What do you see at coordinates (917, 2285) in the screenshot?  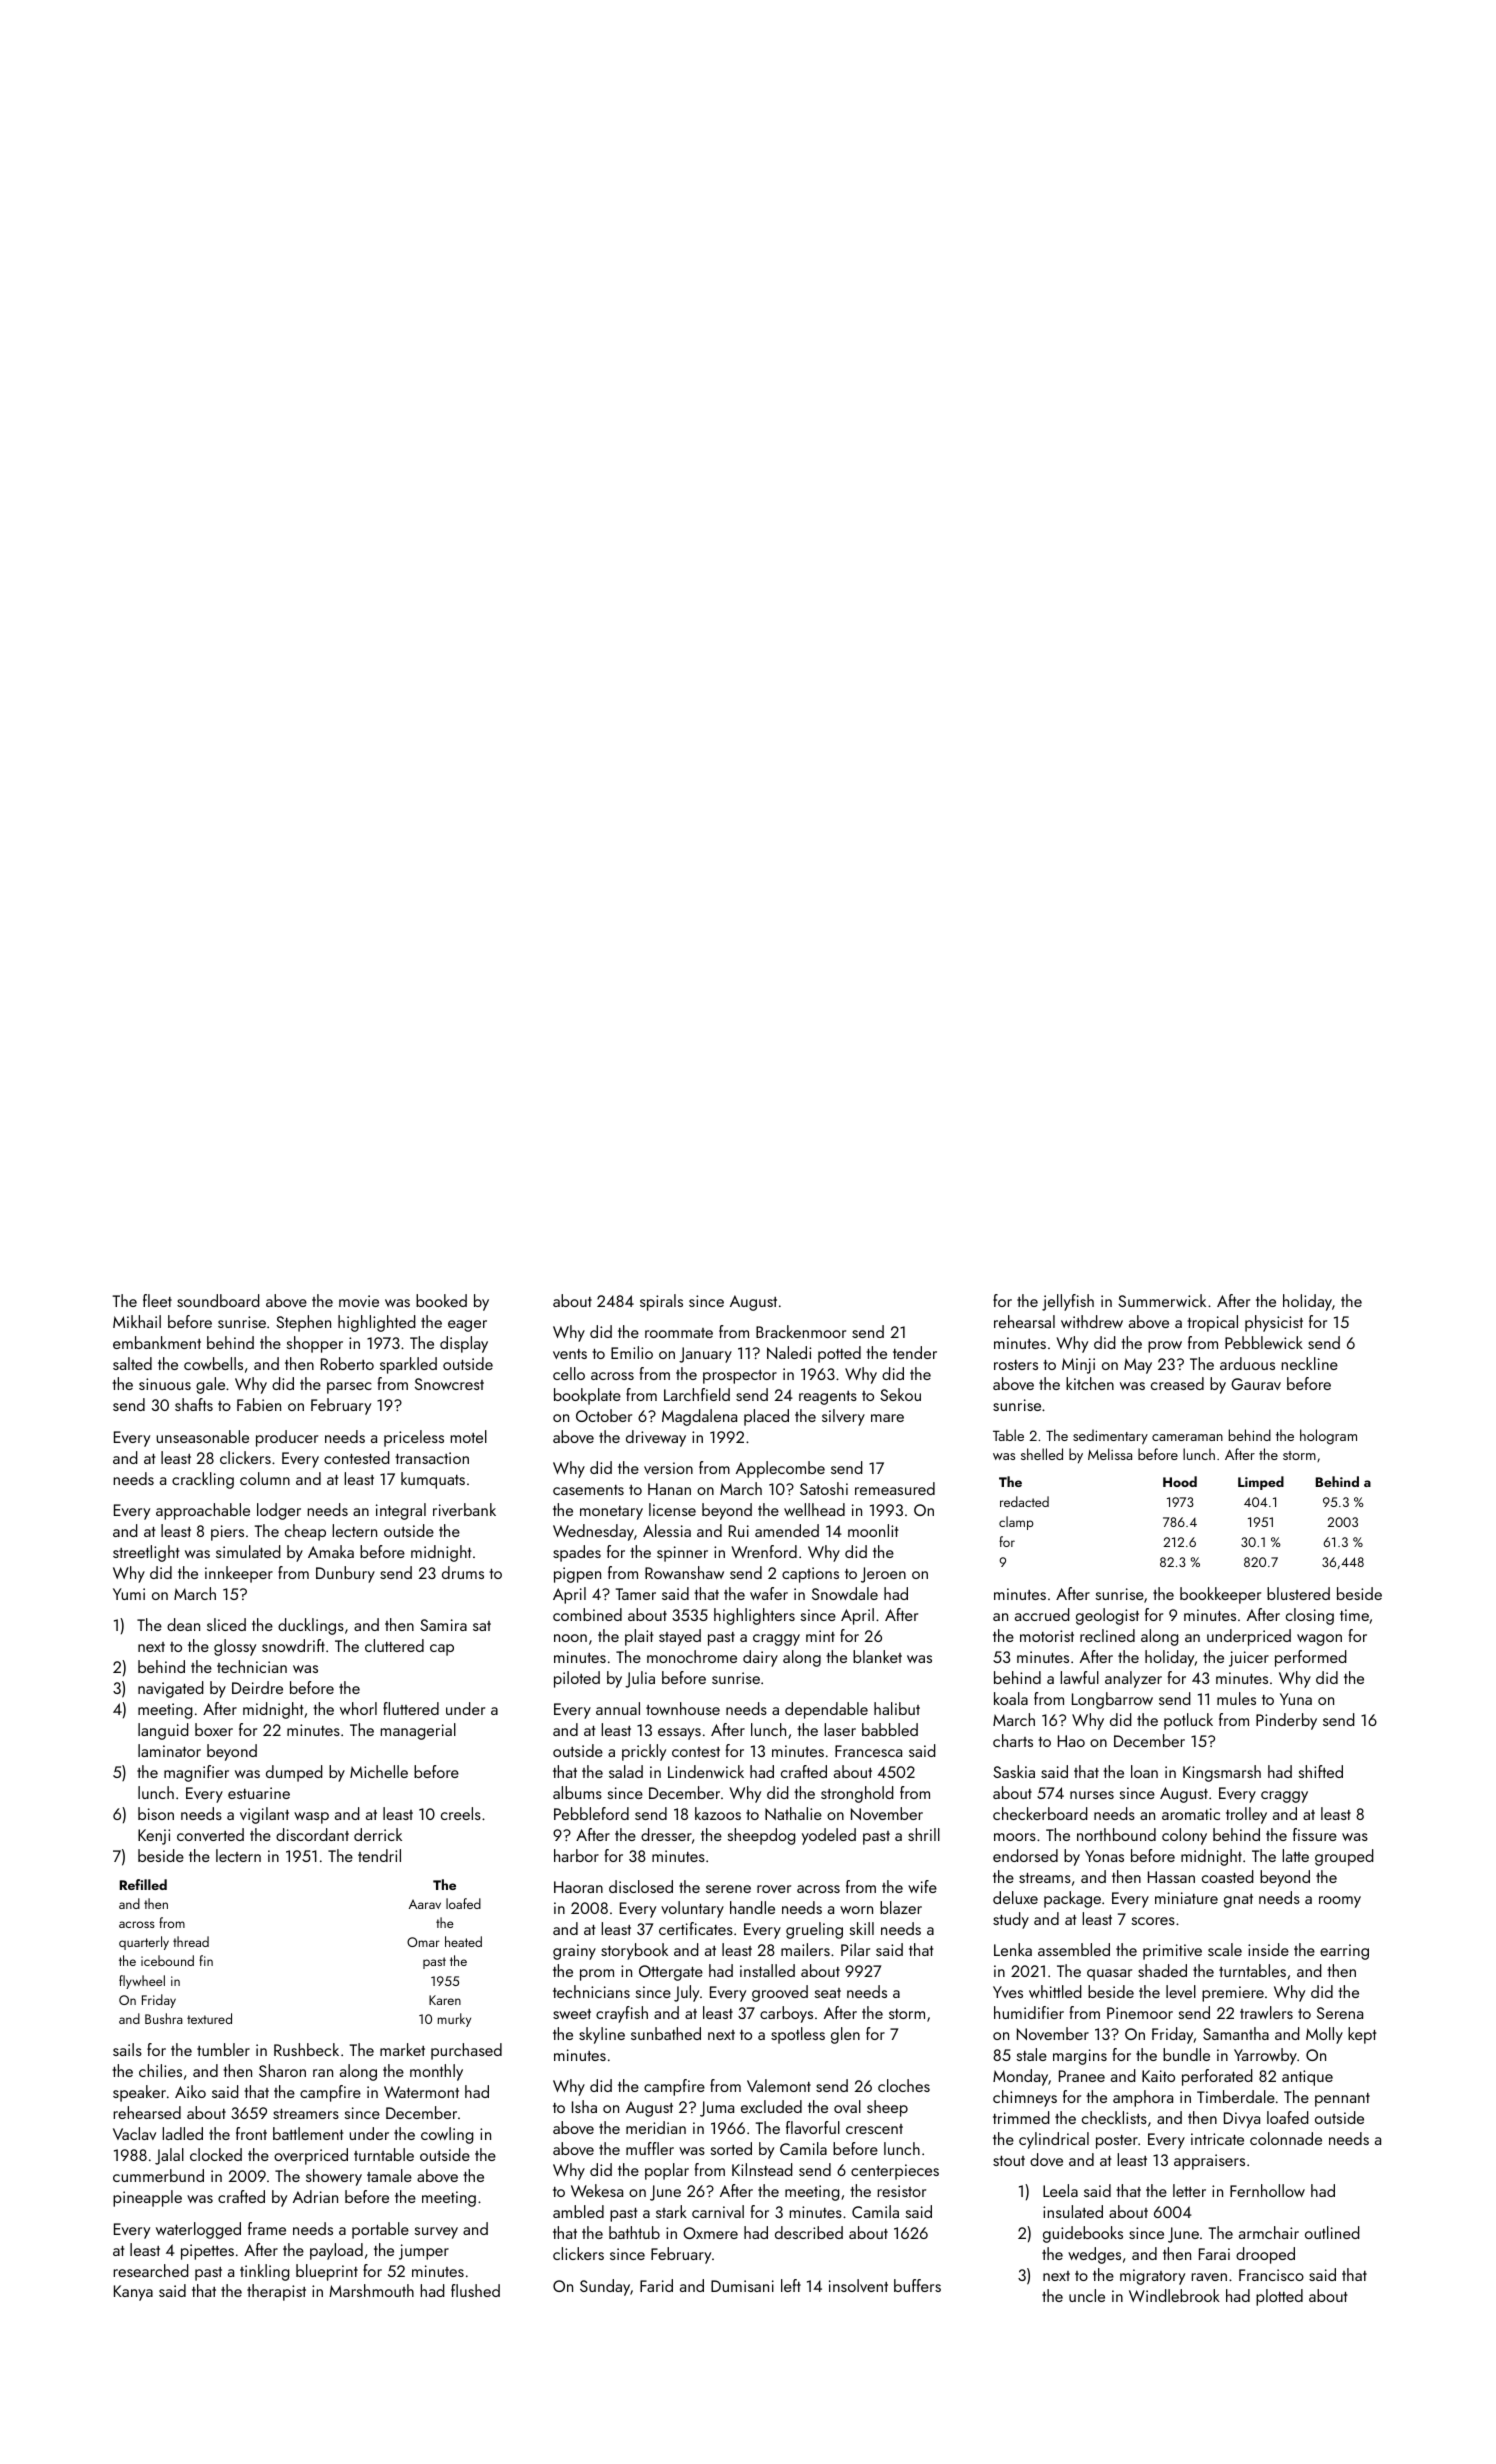 I see `buffers` at bounding box center [917, 2285].
